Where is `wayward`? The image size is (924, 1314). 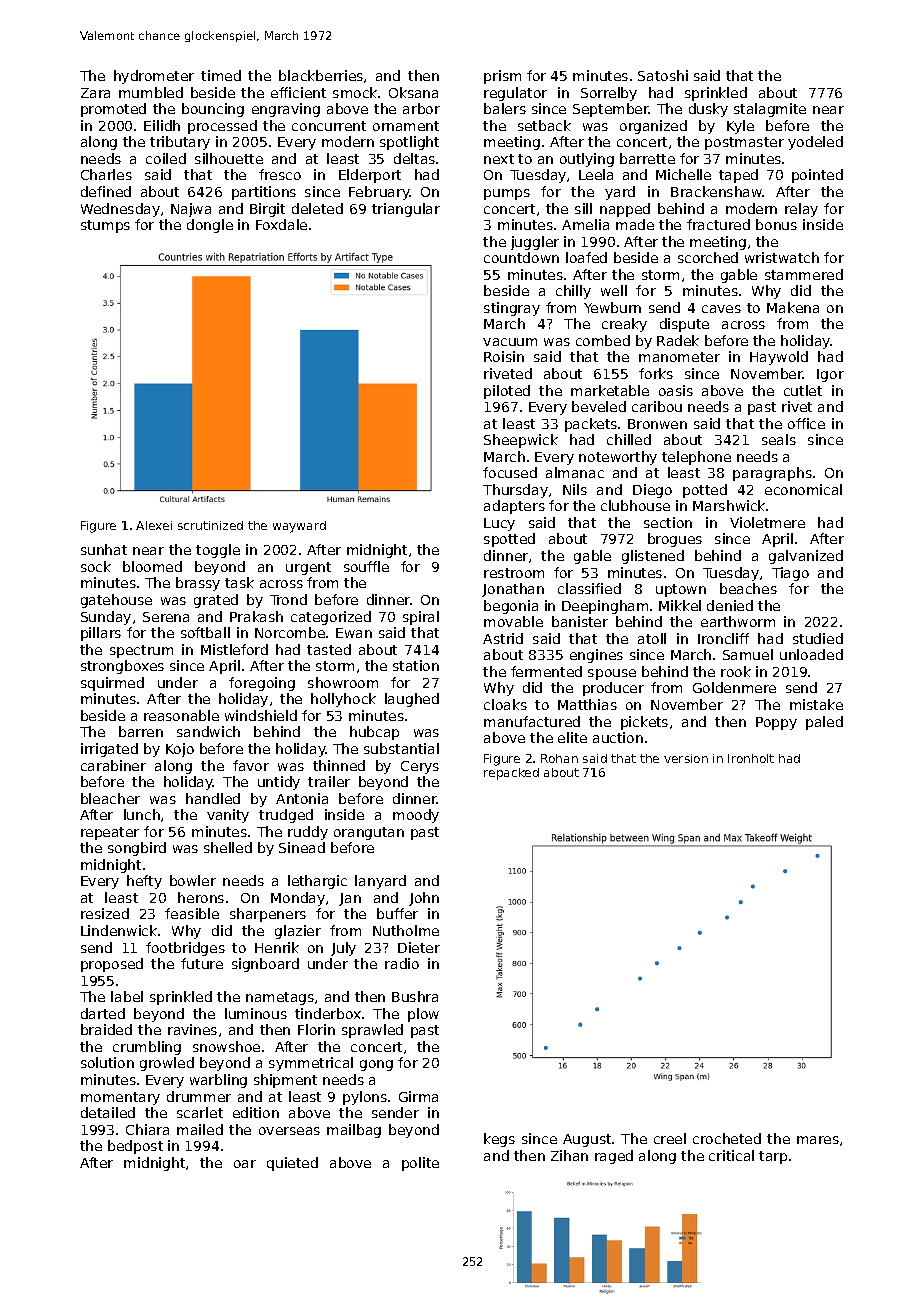 wayward is located at coordinates (299, 527).
